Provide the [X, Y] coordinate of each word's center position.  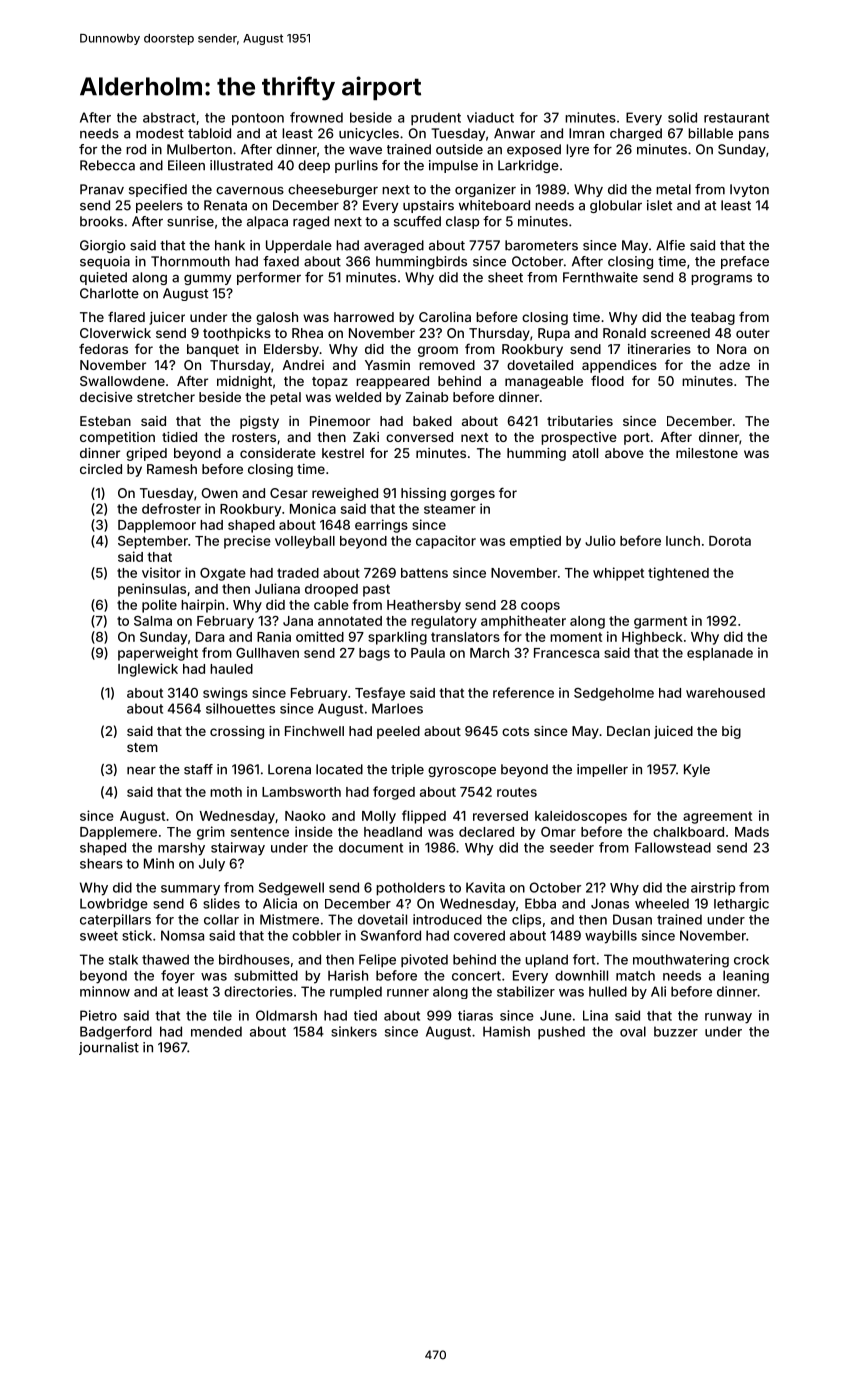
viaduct [490, 117]
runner [408, 993]
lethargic [741, 905]
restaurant [736, 118]
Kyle [697, 770]
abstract [169, 117]
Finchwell [314, 731]
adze [734, 365]
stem [142, 747]
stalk [123, 959]
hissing [423, 494]
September [153, 542]
